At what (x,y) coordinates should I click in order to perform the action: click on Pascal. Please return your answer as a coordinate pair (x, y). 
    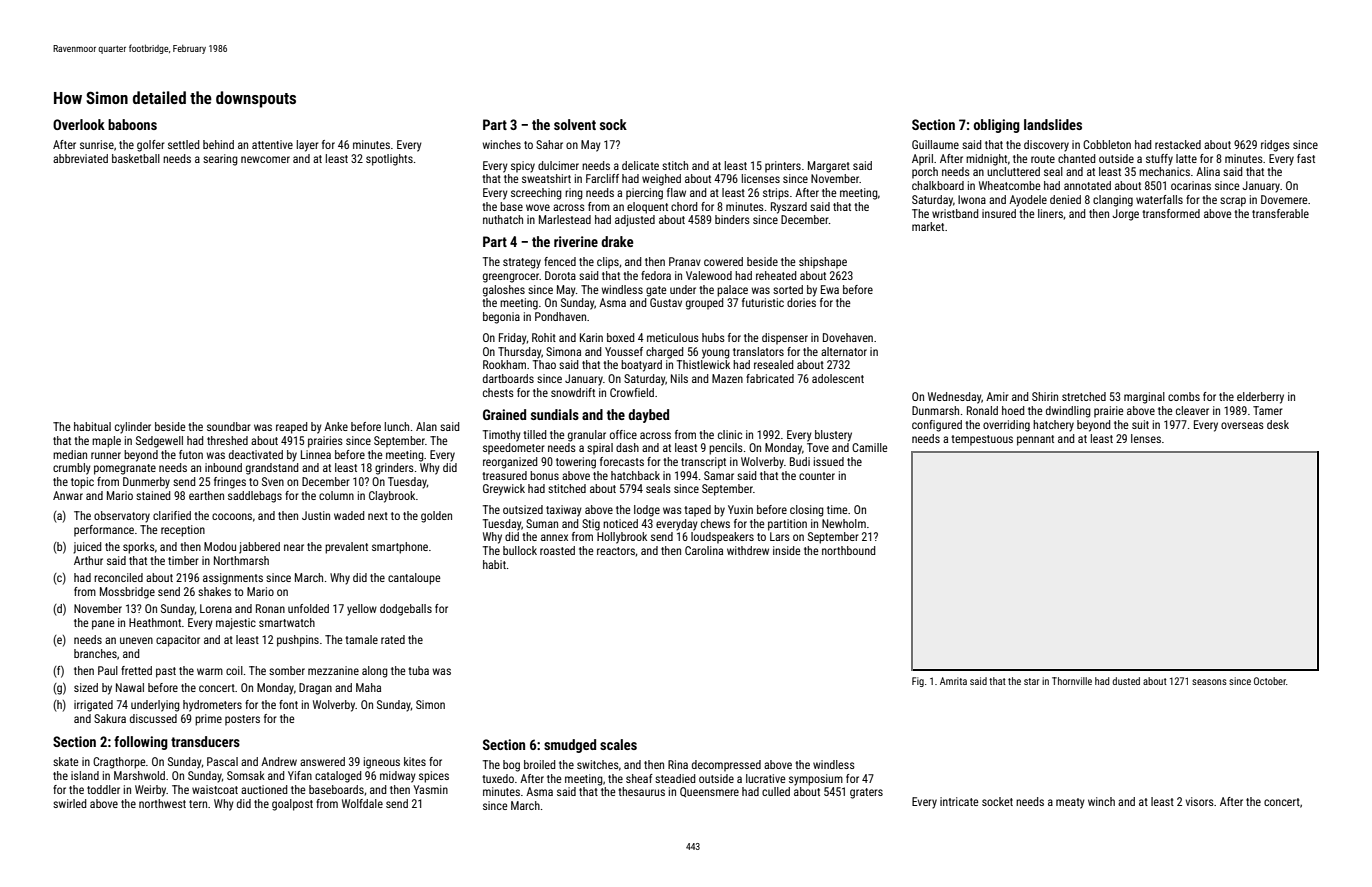
    Looking at the image, I should click on (222, 761).
